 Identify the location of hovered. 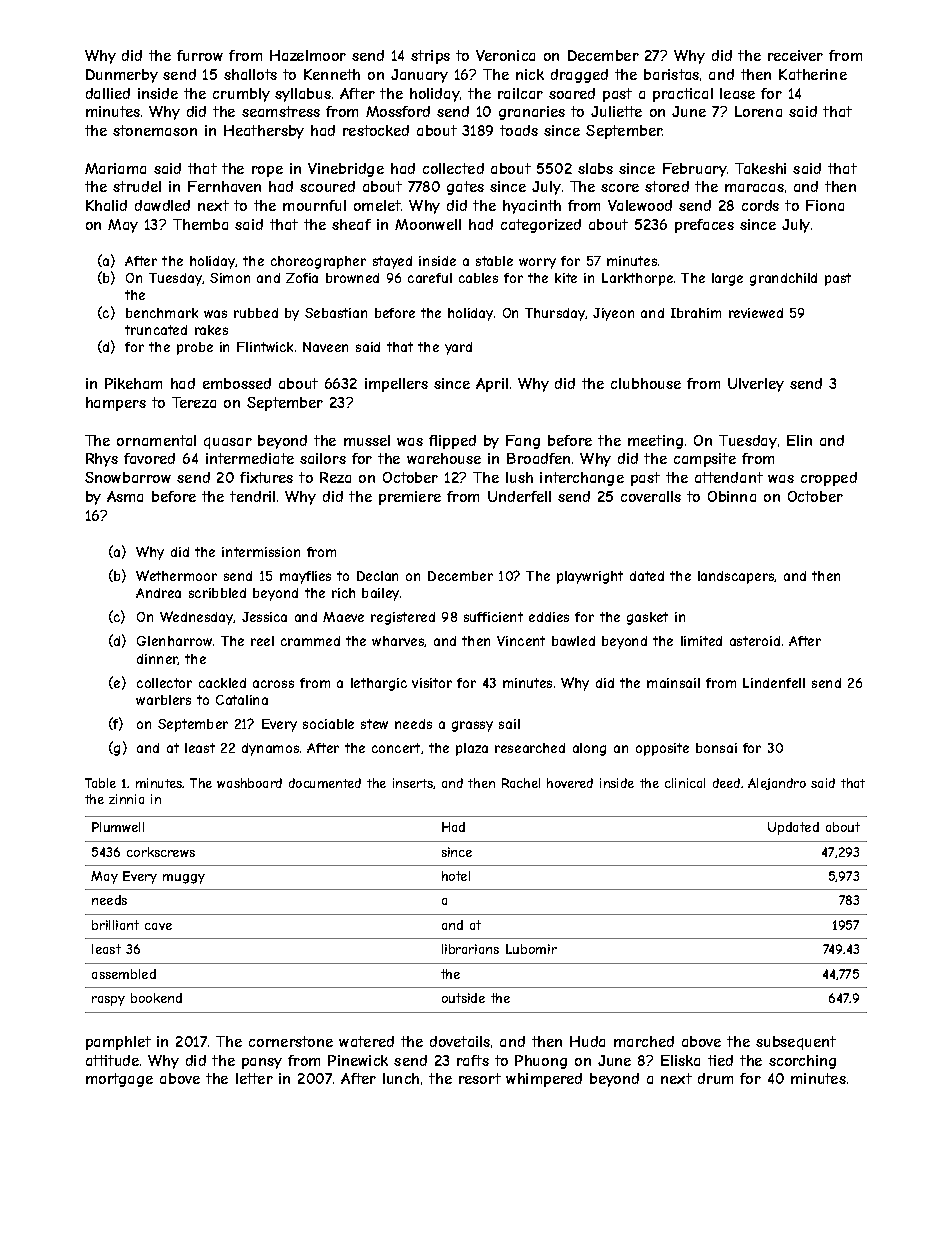
(570, 783).
